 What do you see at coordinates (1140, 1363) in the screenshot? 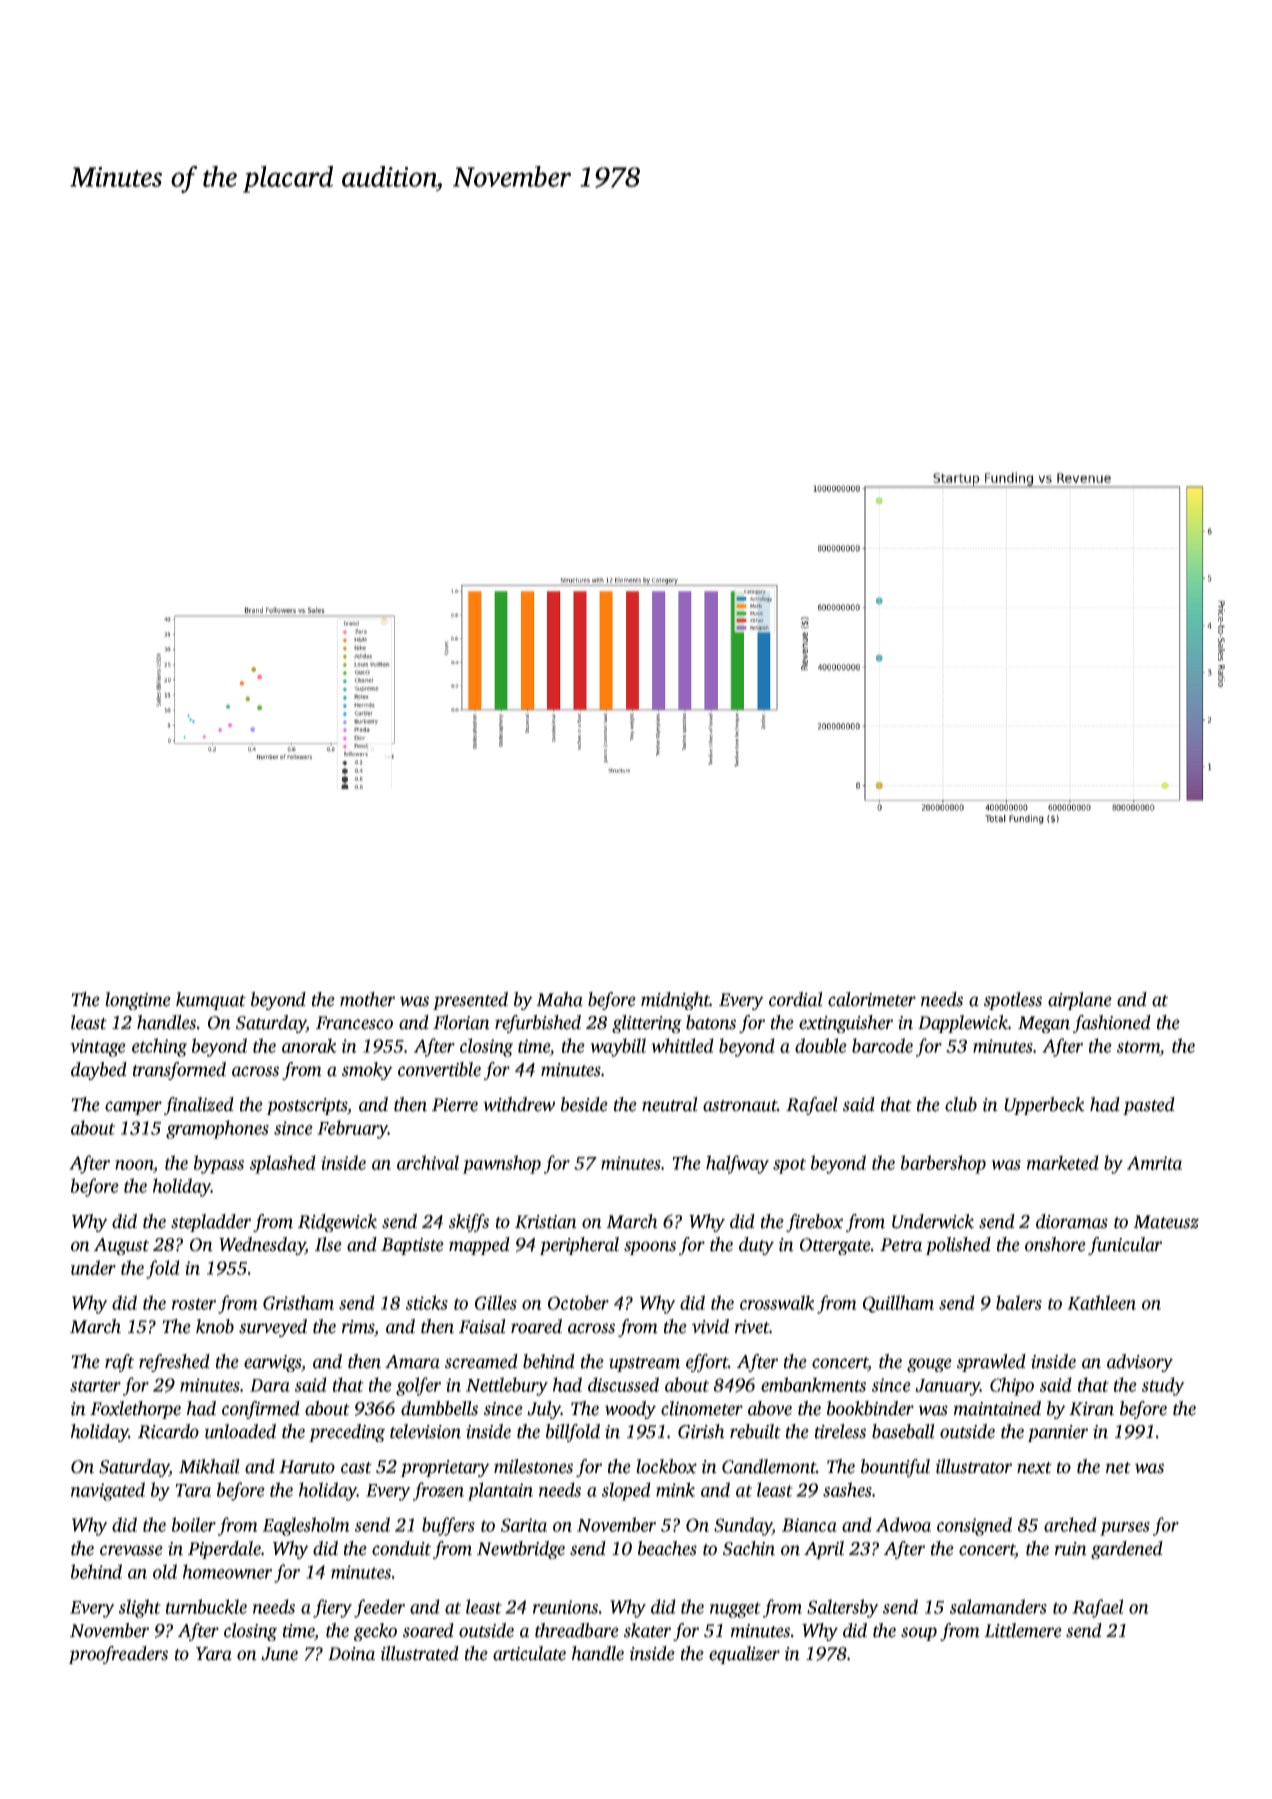
I see `advisory` at bounding box center [1140, 1363].
